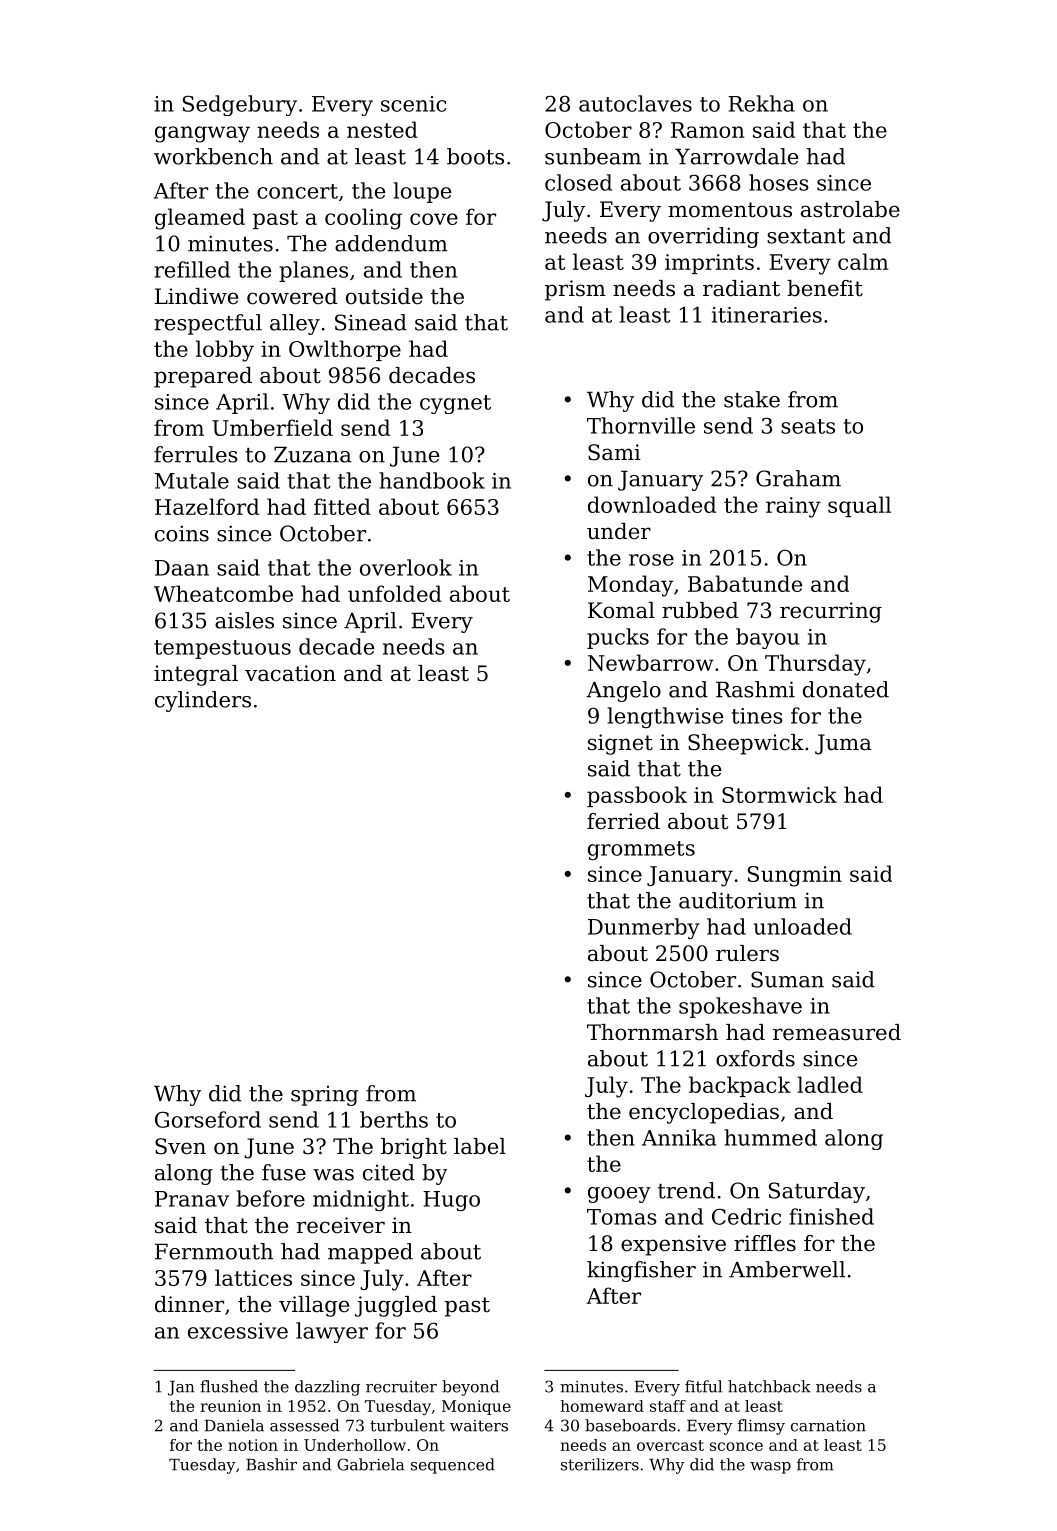 This page has height=1531, width=1057. Describe the element at coordinates (342, 506) in the page. I see `fitted` at that location.
